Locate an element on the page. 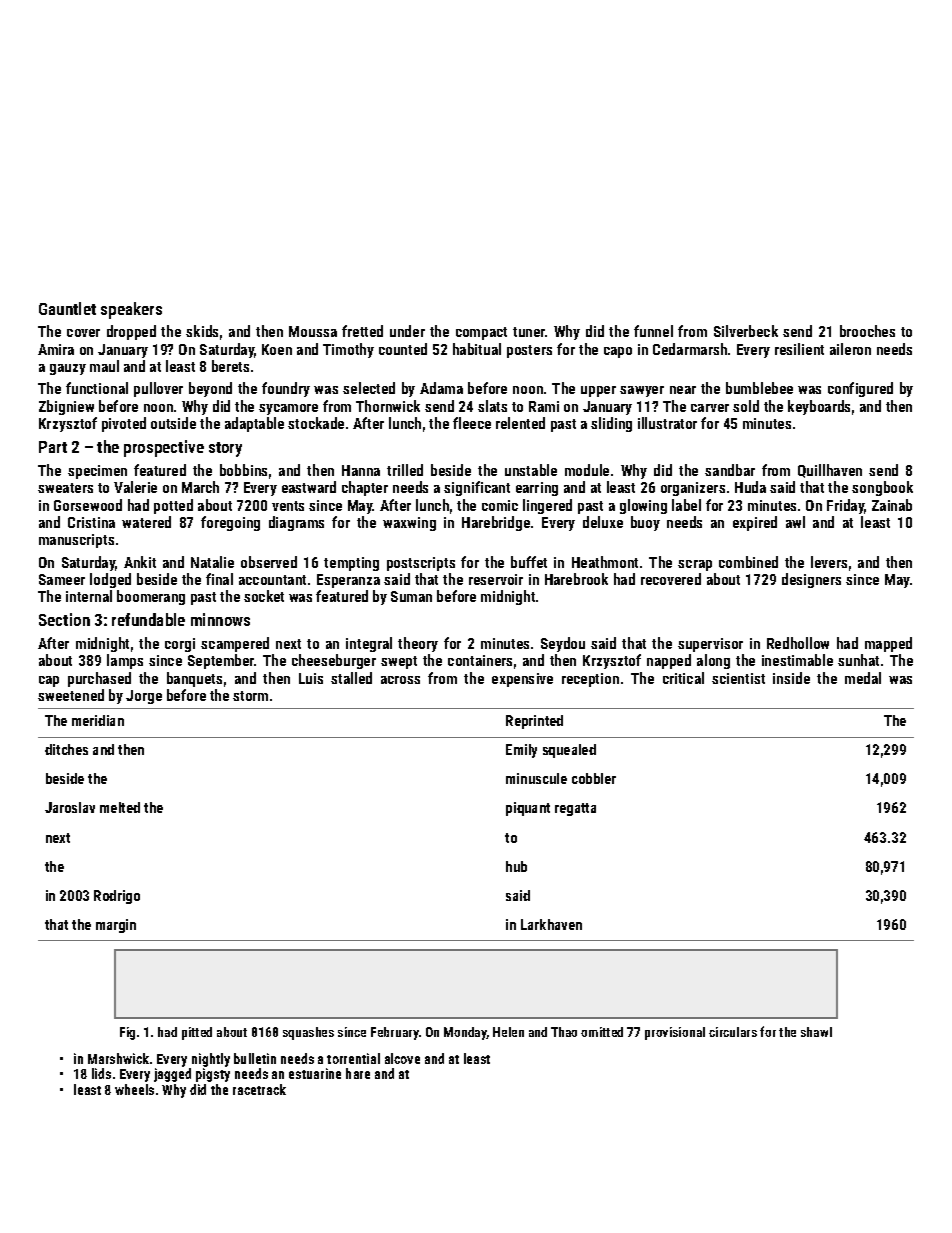  Jaroslav is located at coordinates (70, 807).
